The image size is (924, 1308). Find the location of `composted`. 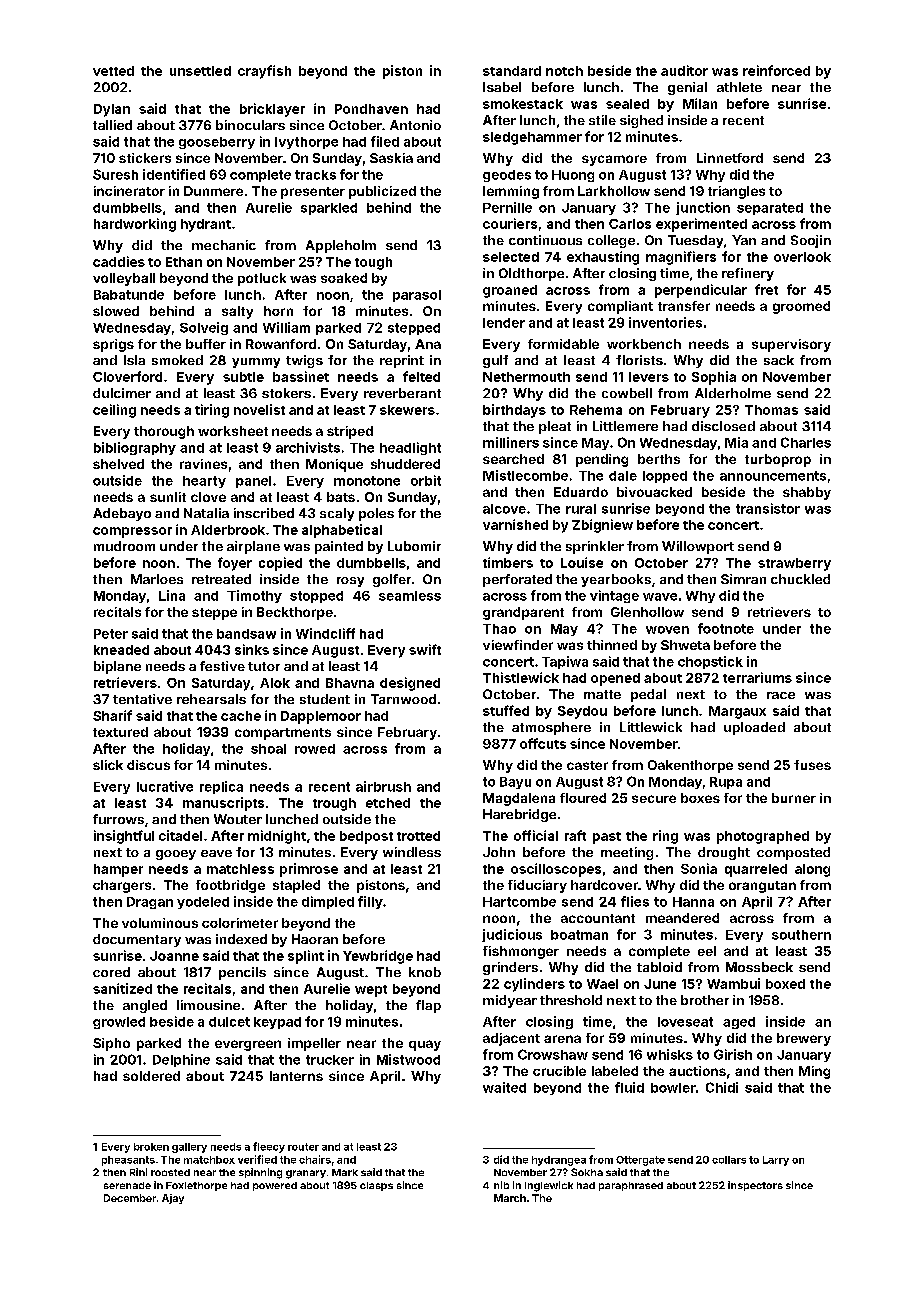

composted is located at coordinates (793, 853).
